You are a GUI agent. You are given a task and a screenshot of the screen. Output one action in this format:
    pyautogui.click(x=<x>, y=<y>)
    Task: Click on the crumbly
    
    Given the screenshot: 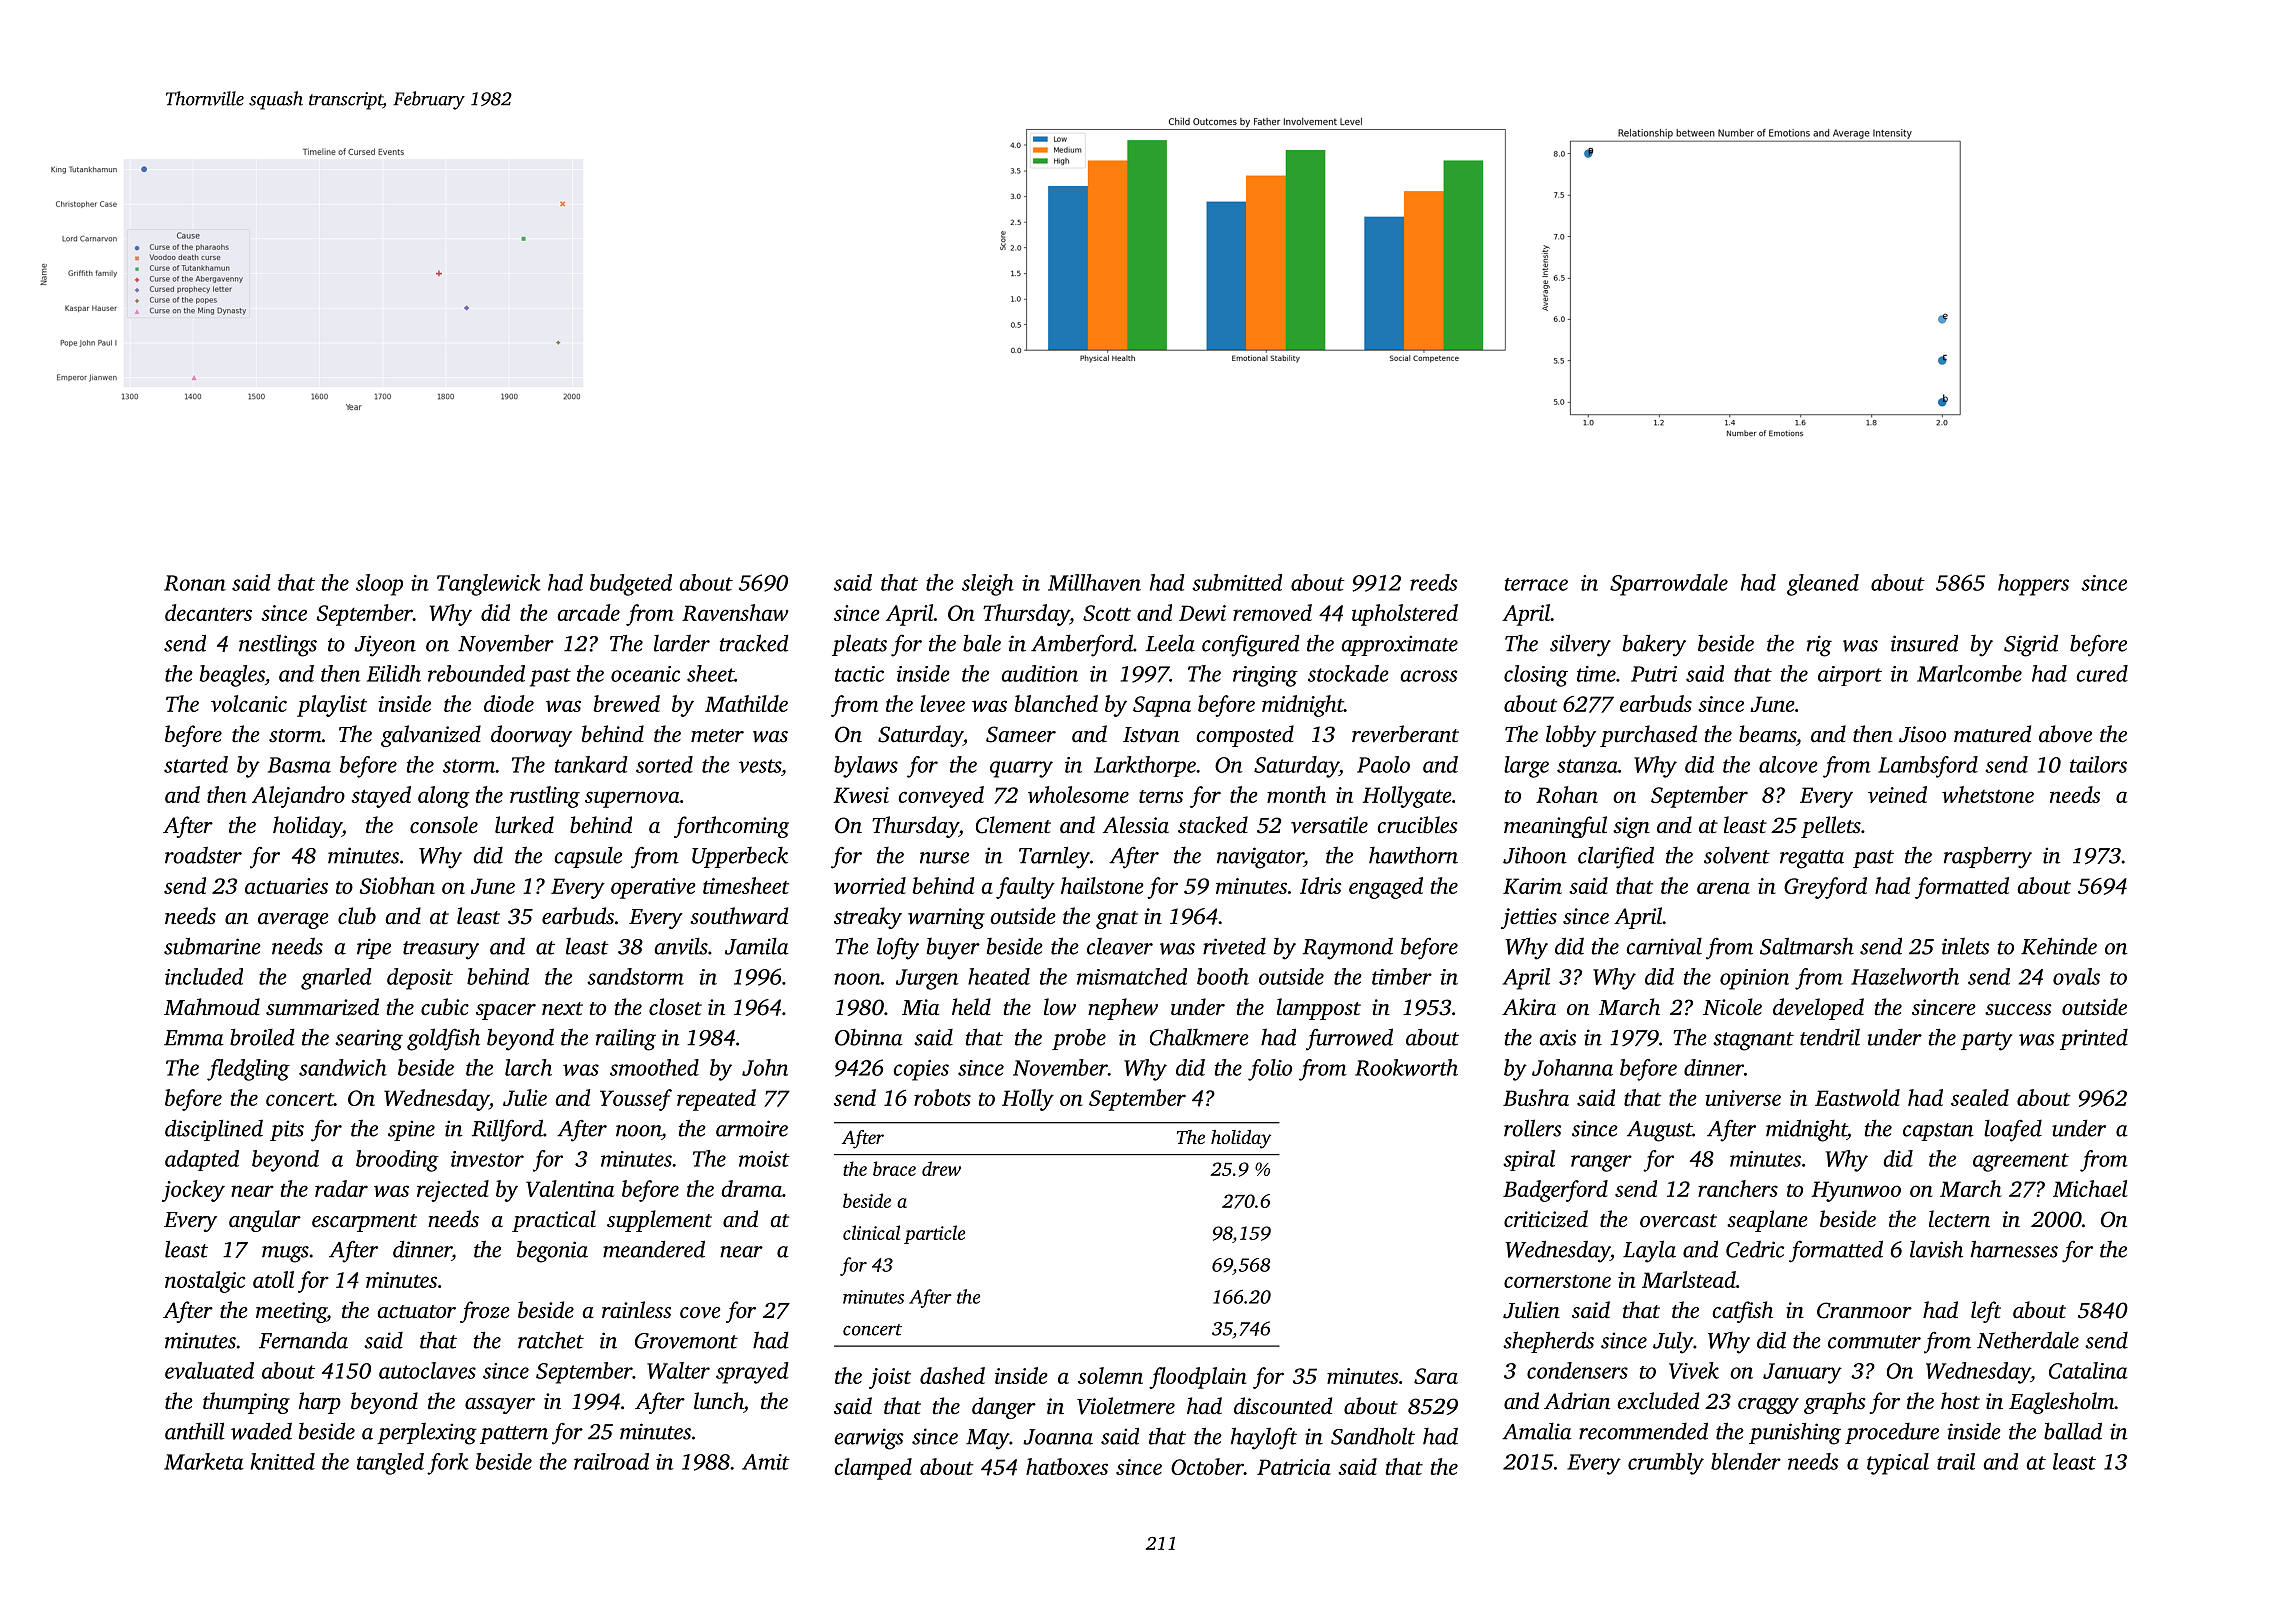 What is the action you would take?
    pyautogui.click(x=1666, y=1464)
